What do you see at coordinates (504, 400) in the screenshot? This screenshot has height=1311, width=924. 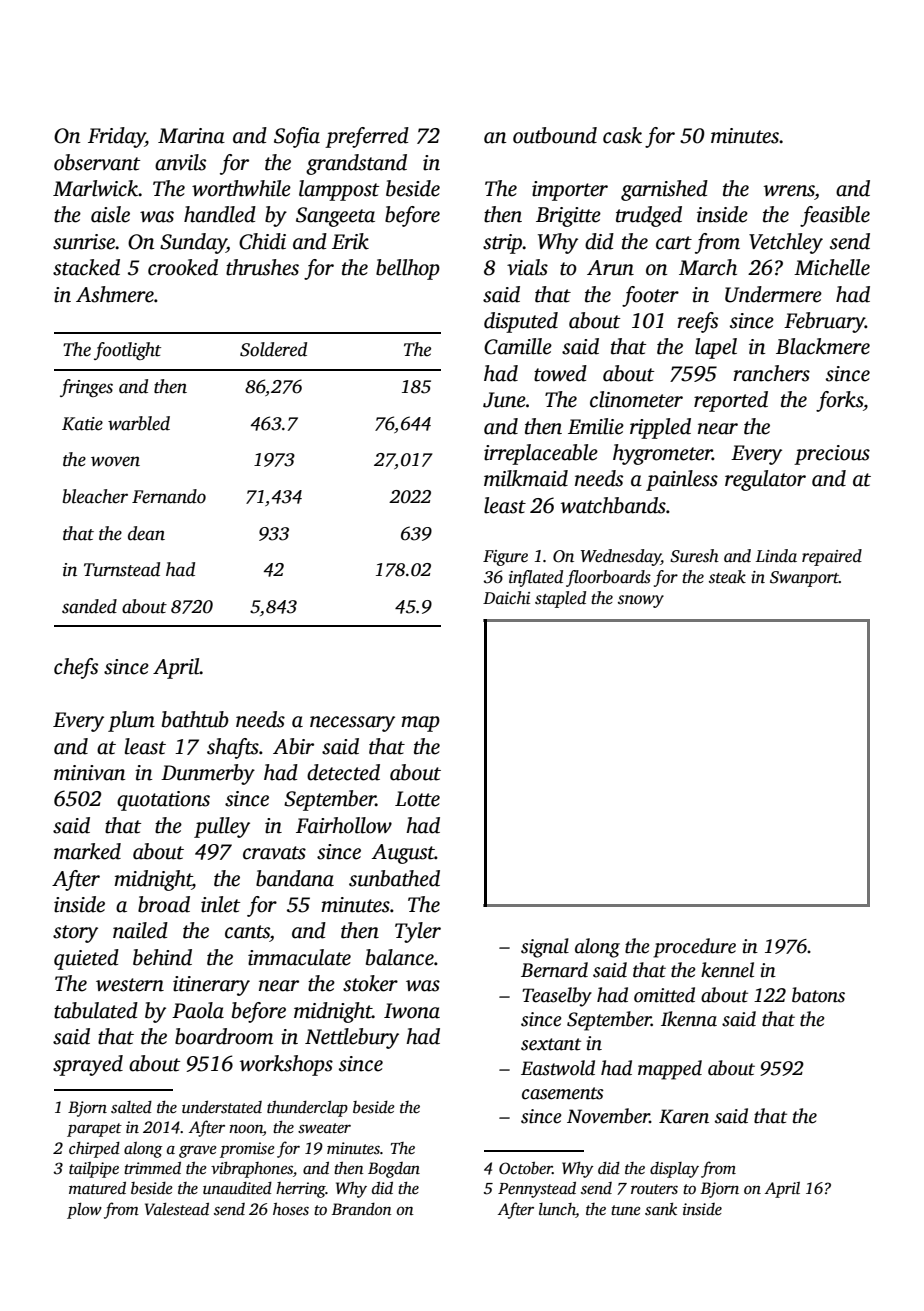 I see `June` at bounding box center [504, 400].
